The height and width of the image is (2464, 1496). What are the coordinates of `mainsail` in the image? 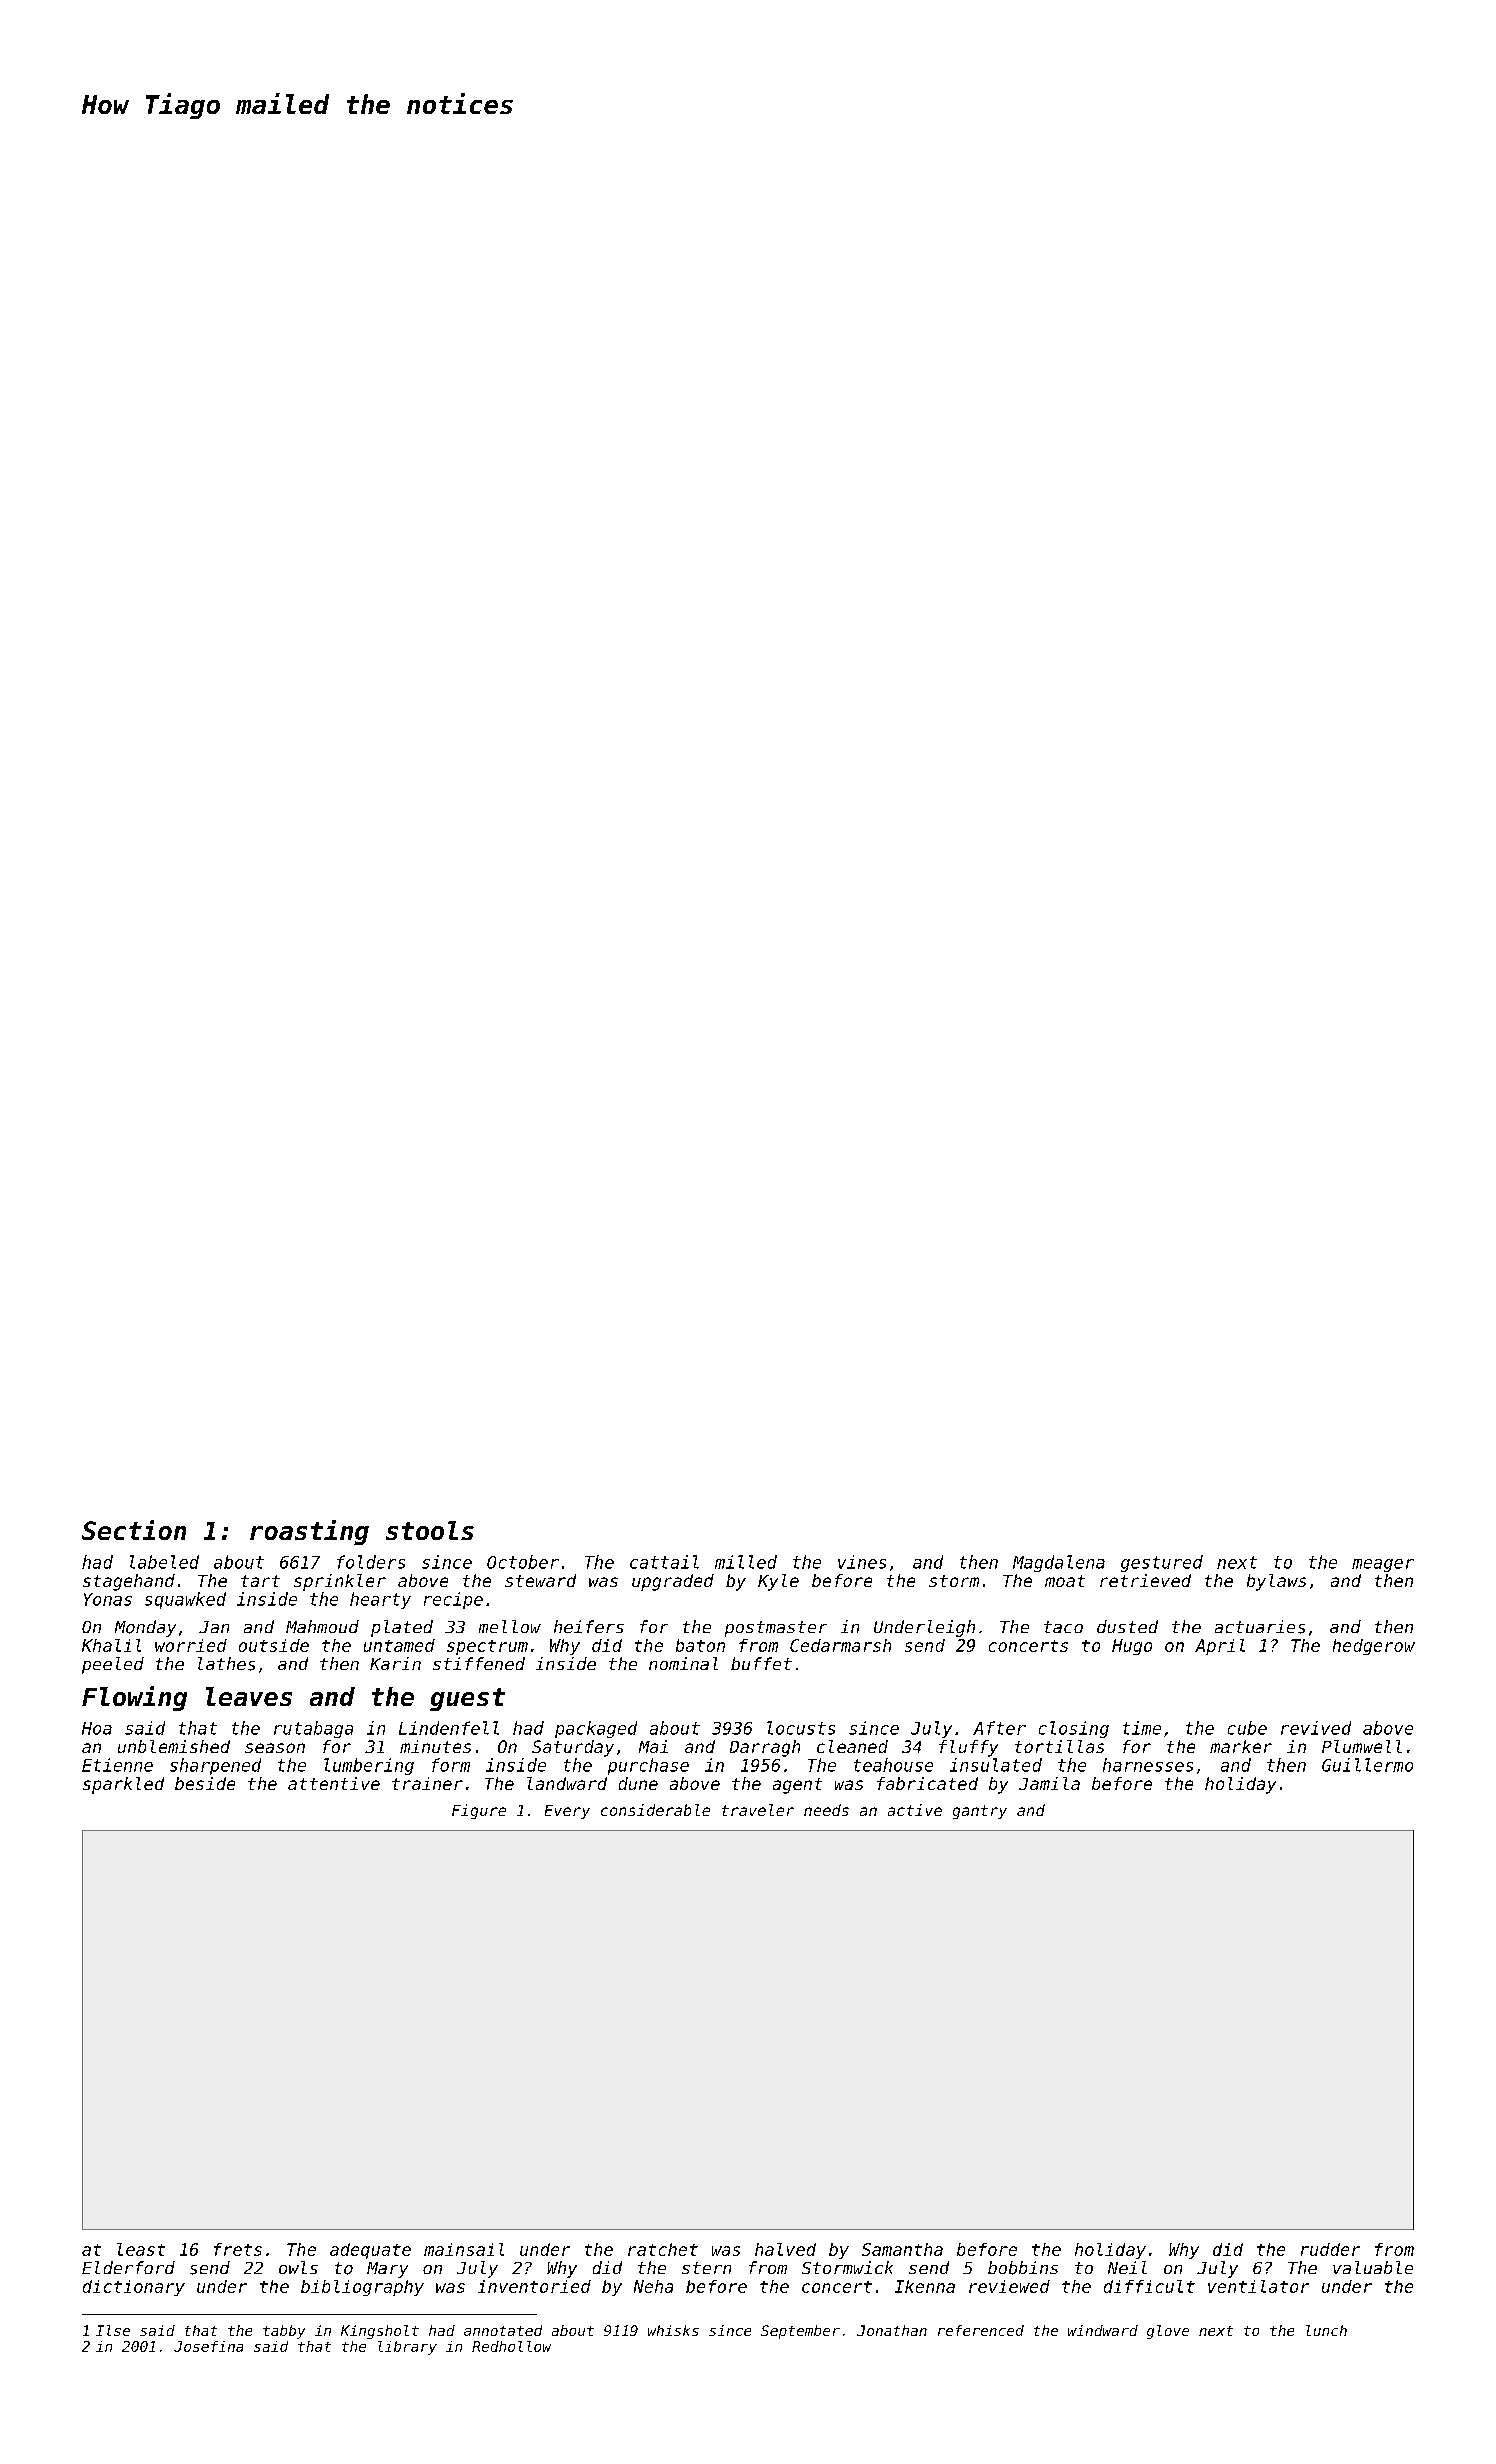 It's located at (464, 2249).
